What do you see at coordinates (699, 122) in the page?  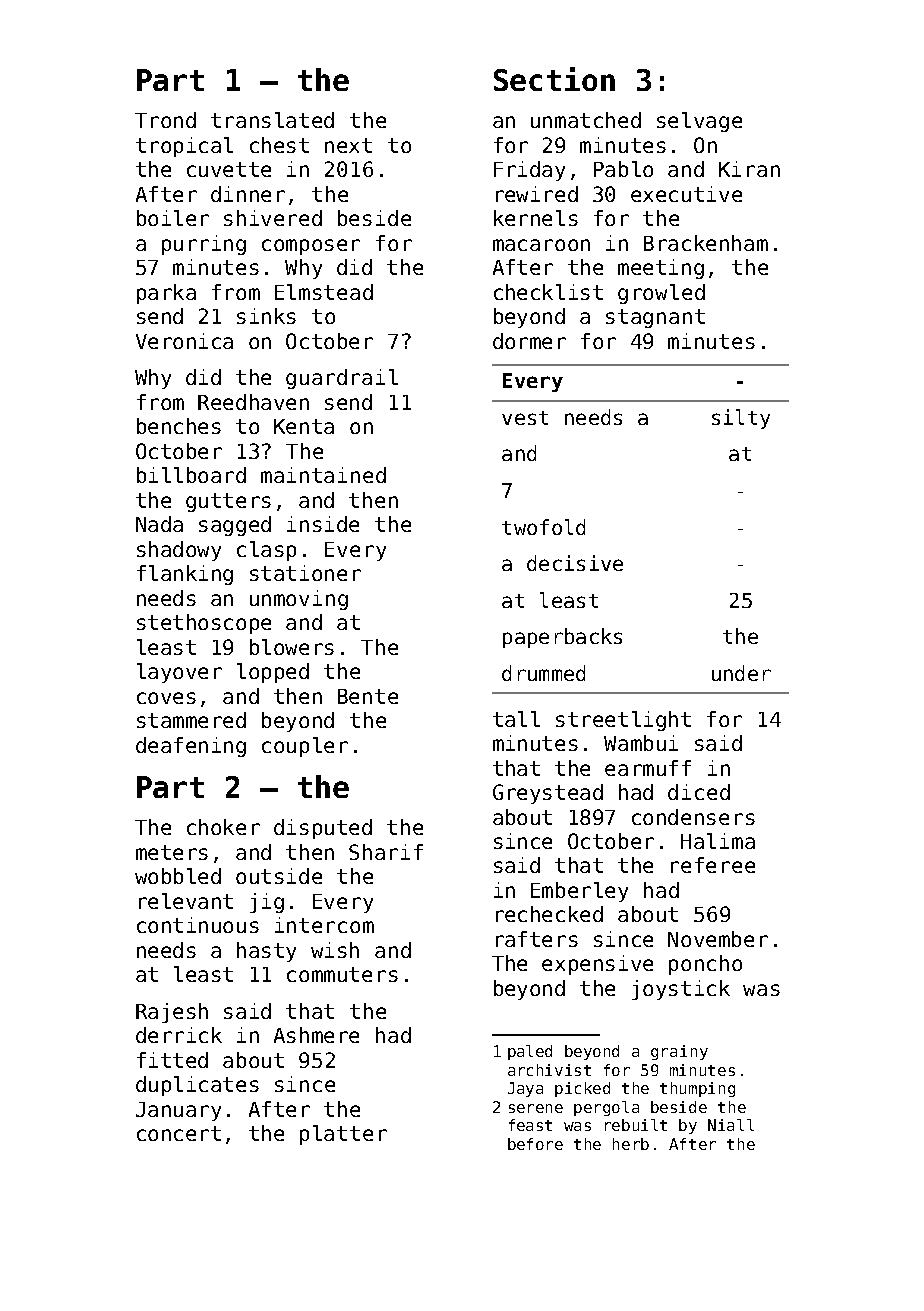 I see `selvage` at bounding box center [699, 122].
